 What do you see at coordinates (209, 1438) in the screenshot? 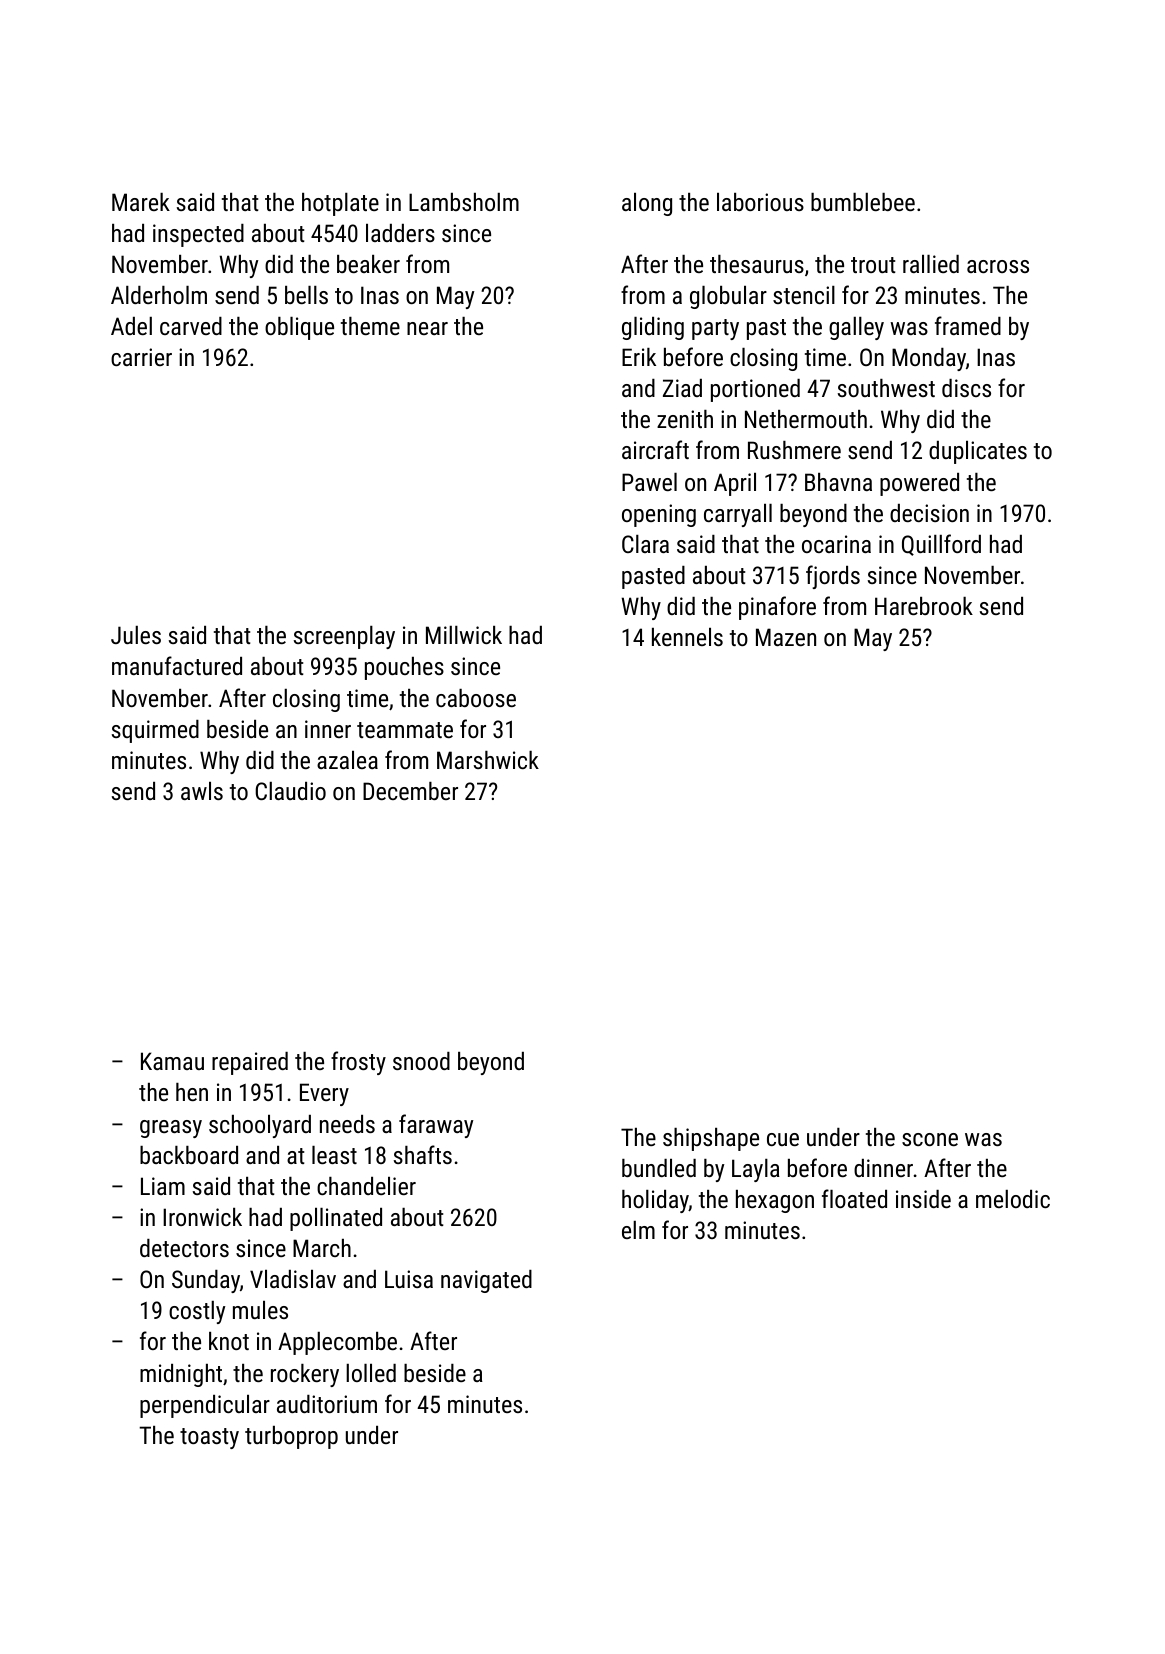
I see `toasty` at bounding box center [209, 1438].
